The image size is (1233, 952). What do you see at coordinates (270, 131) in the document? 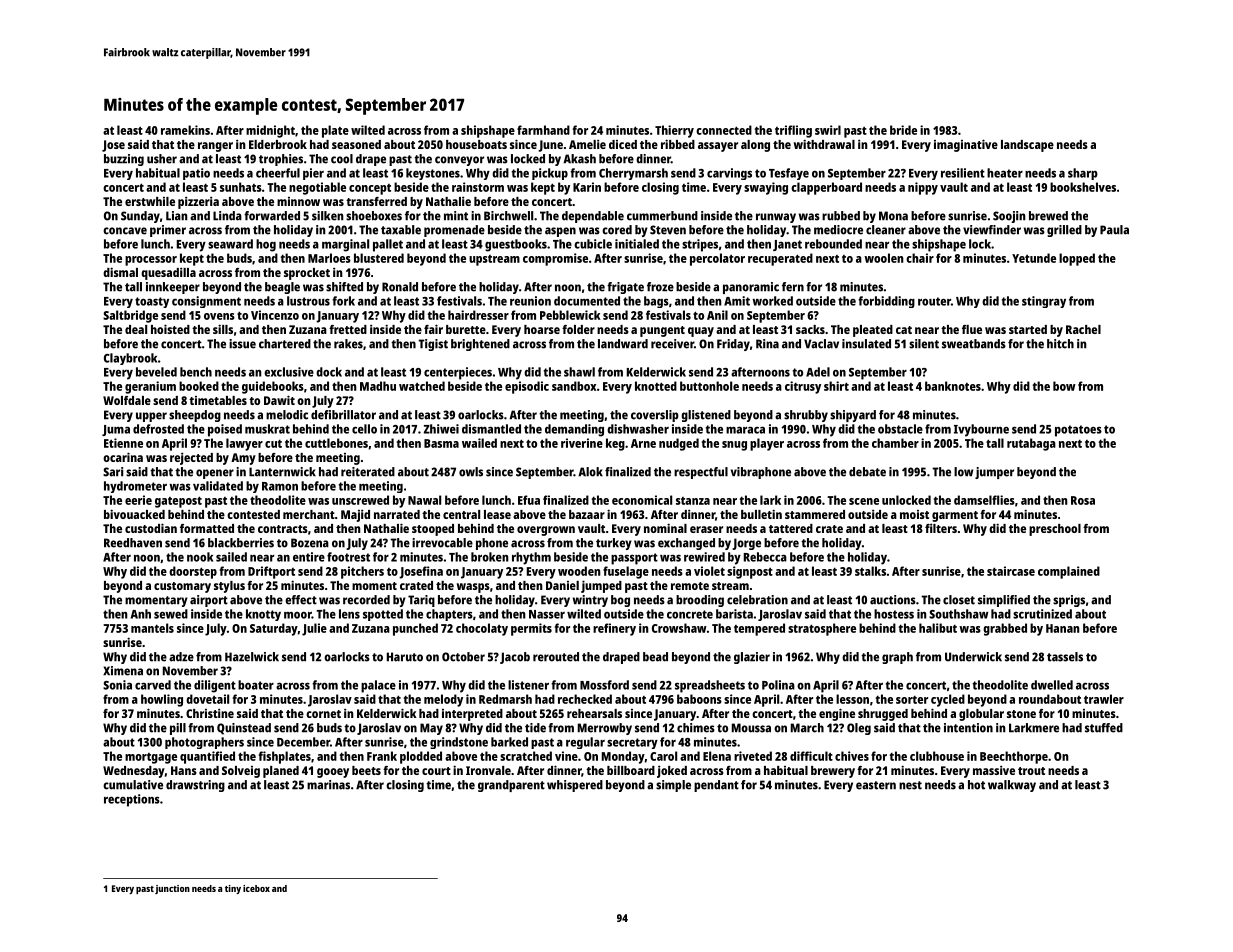
I see `midnight` at bounding box center [270, 131].
